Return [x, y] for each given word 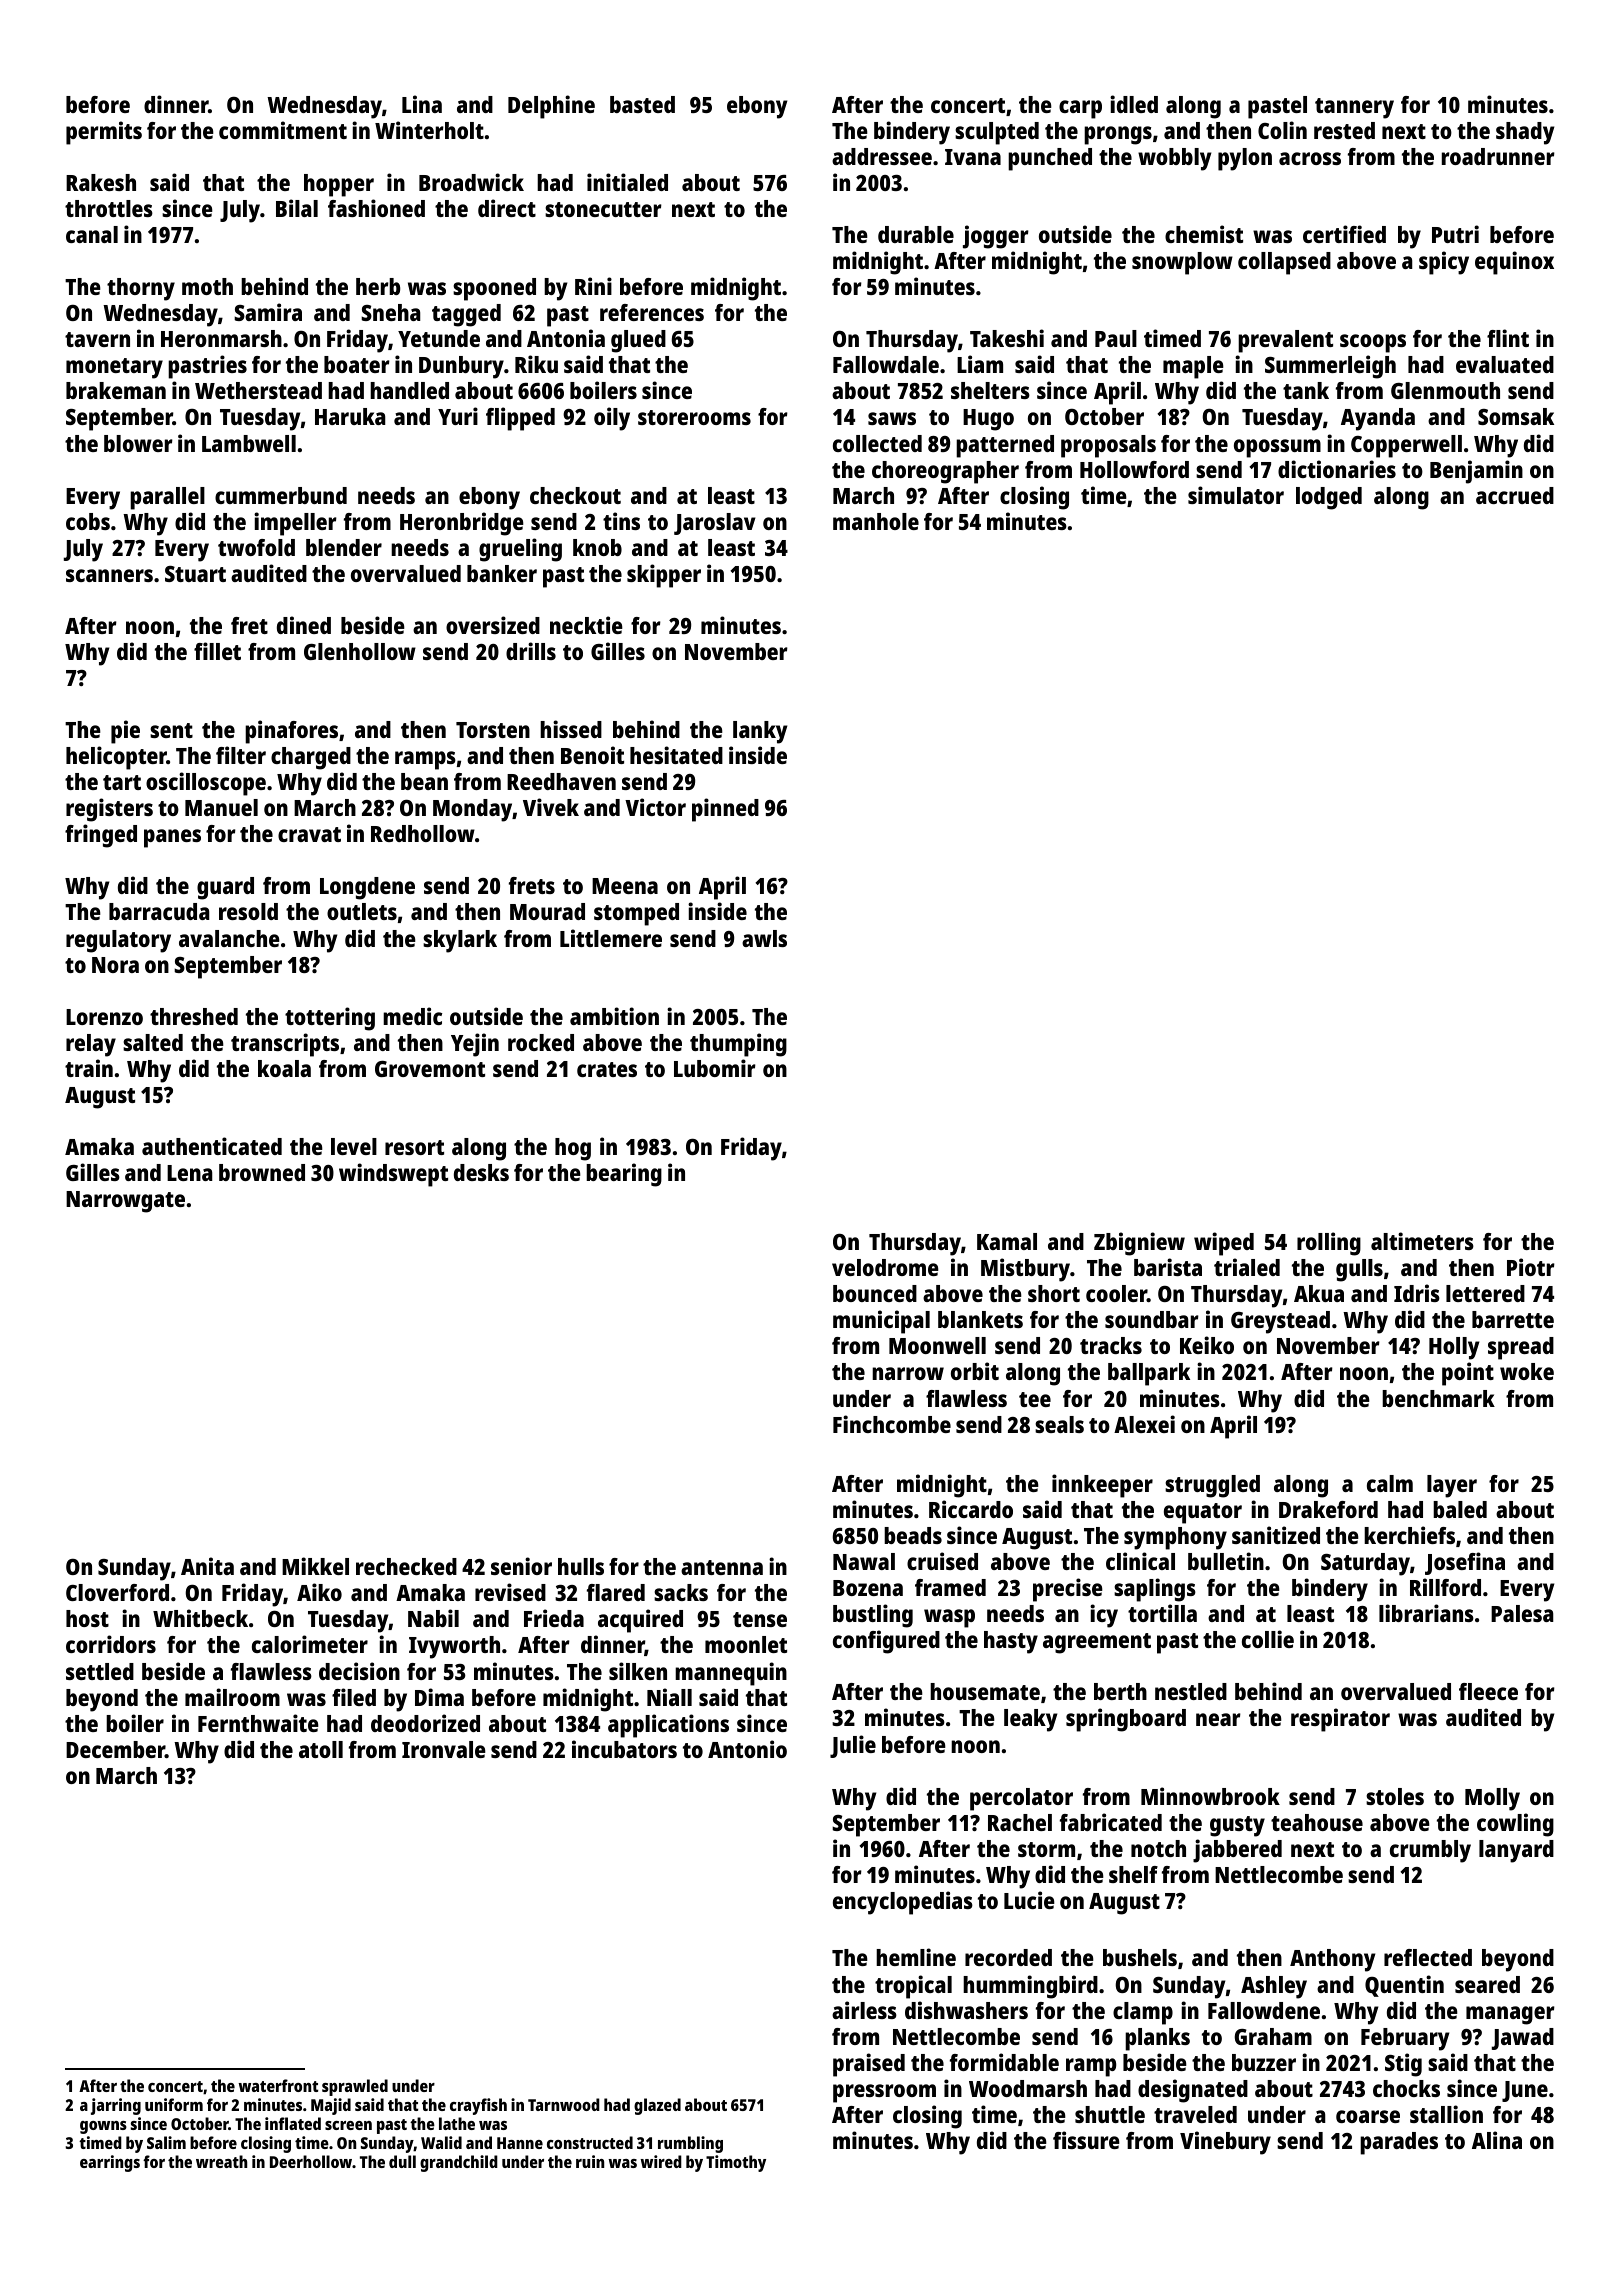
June [1525, 2091]
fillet [217, 651]
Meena [625, 886]
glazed [657, 2106]
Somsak [1516, 416]
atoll [321, 1749]
